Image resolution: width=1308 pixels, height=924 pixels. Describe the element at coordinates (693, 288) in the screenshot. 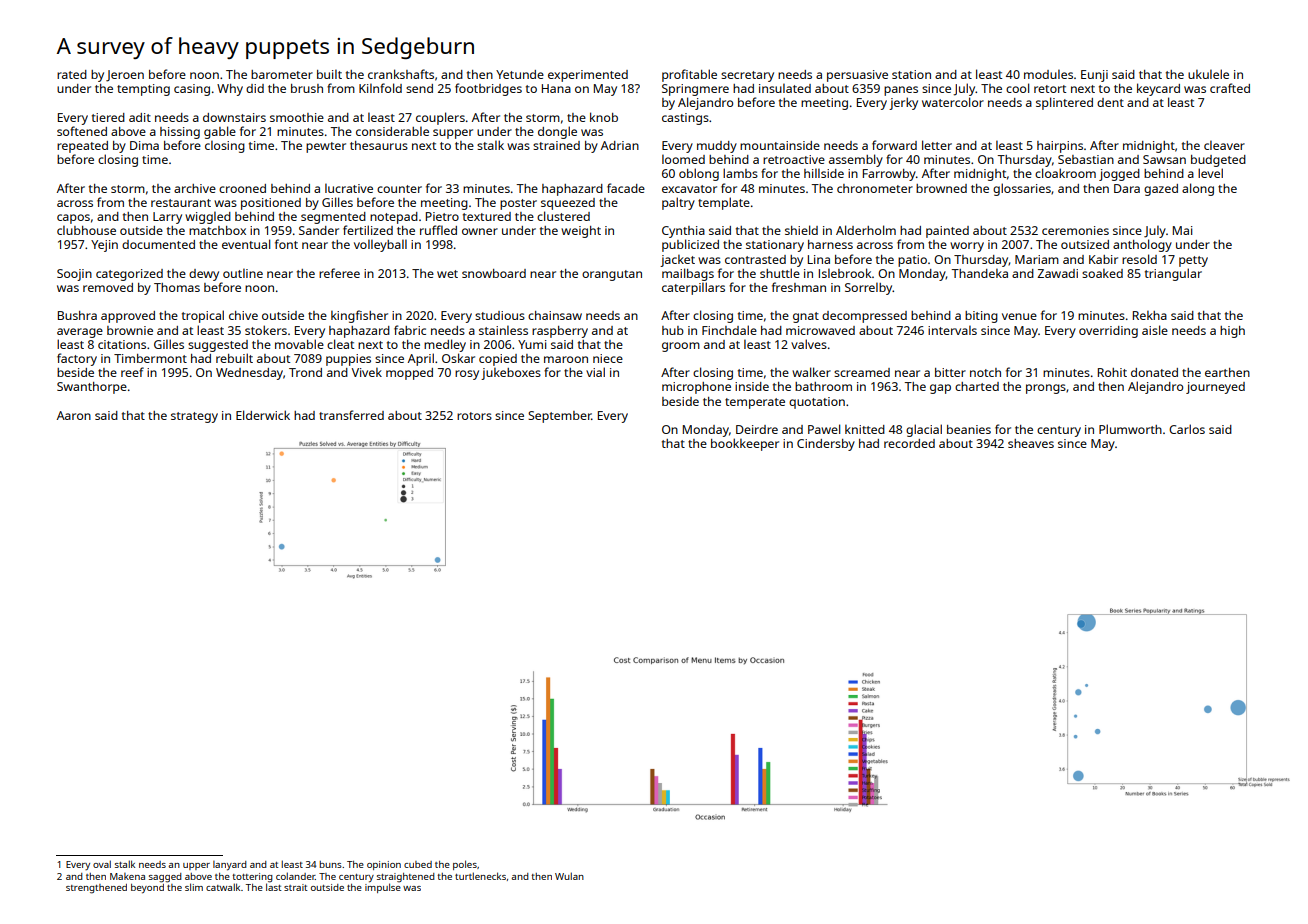

I see `caterpillars` at that location.
